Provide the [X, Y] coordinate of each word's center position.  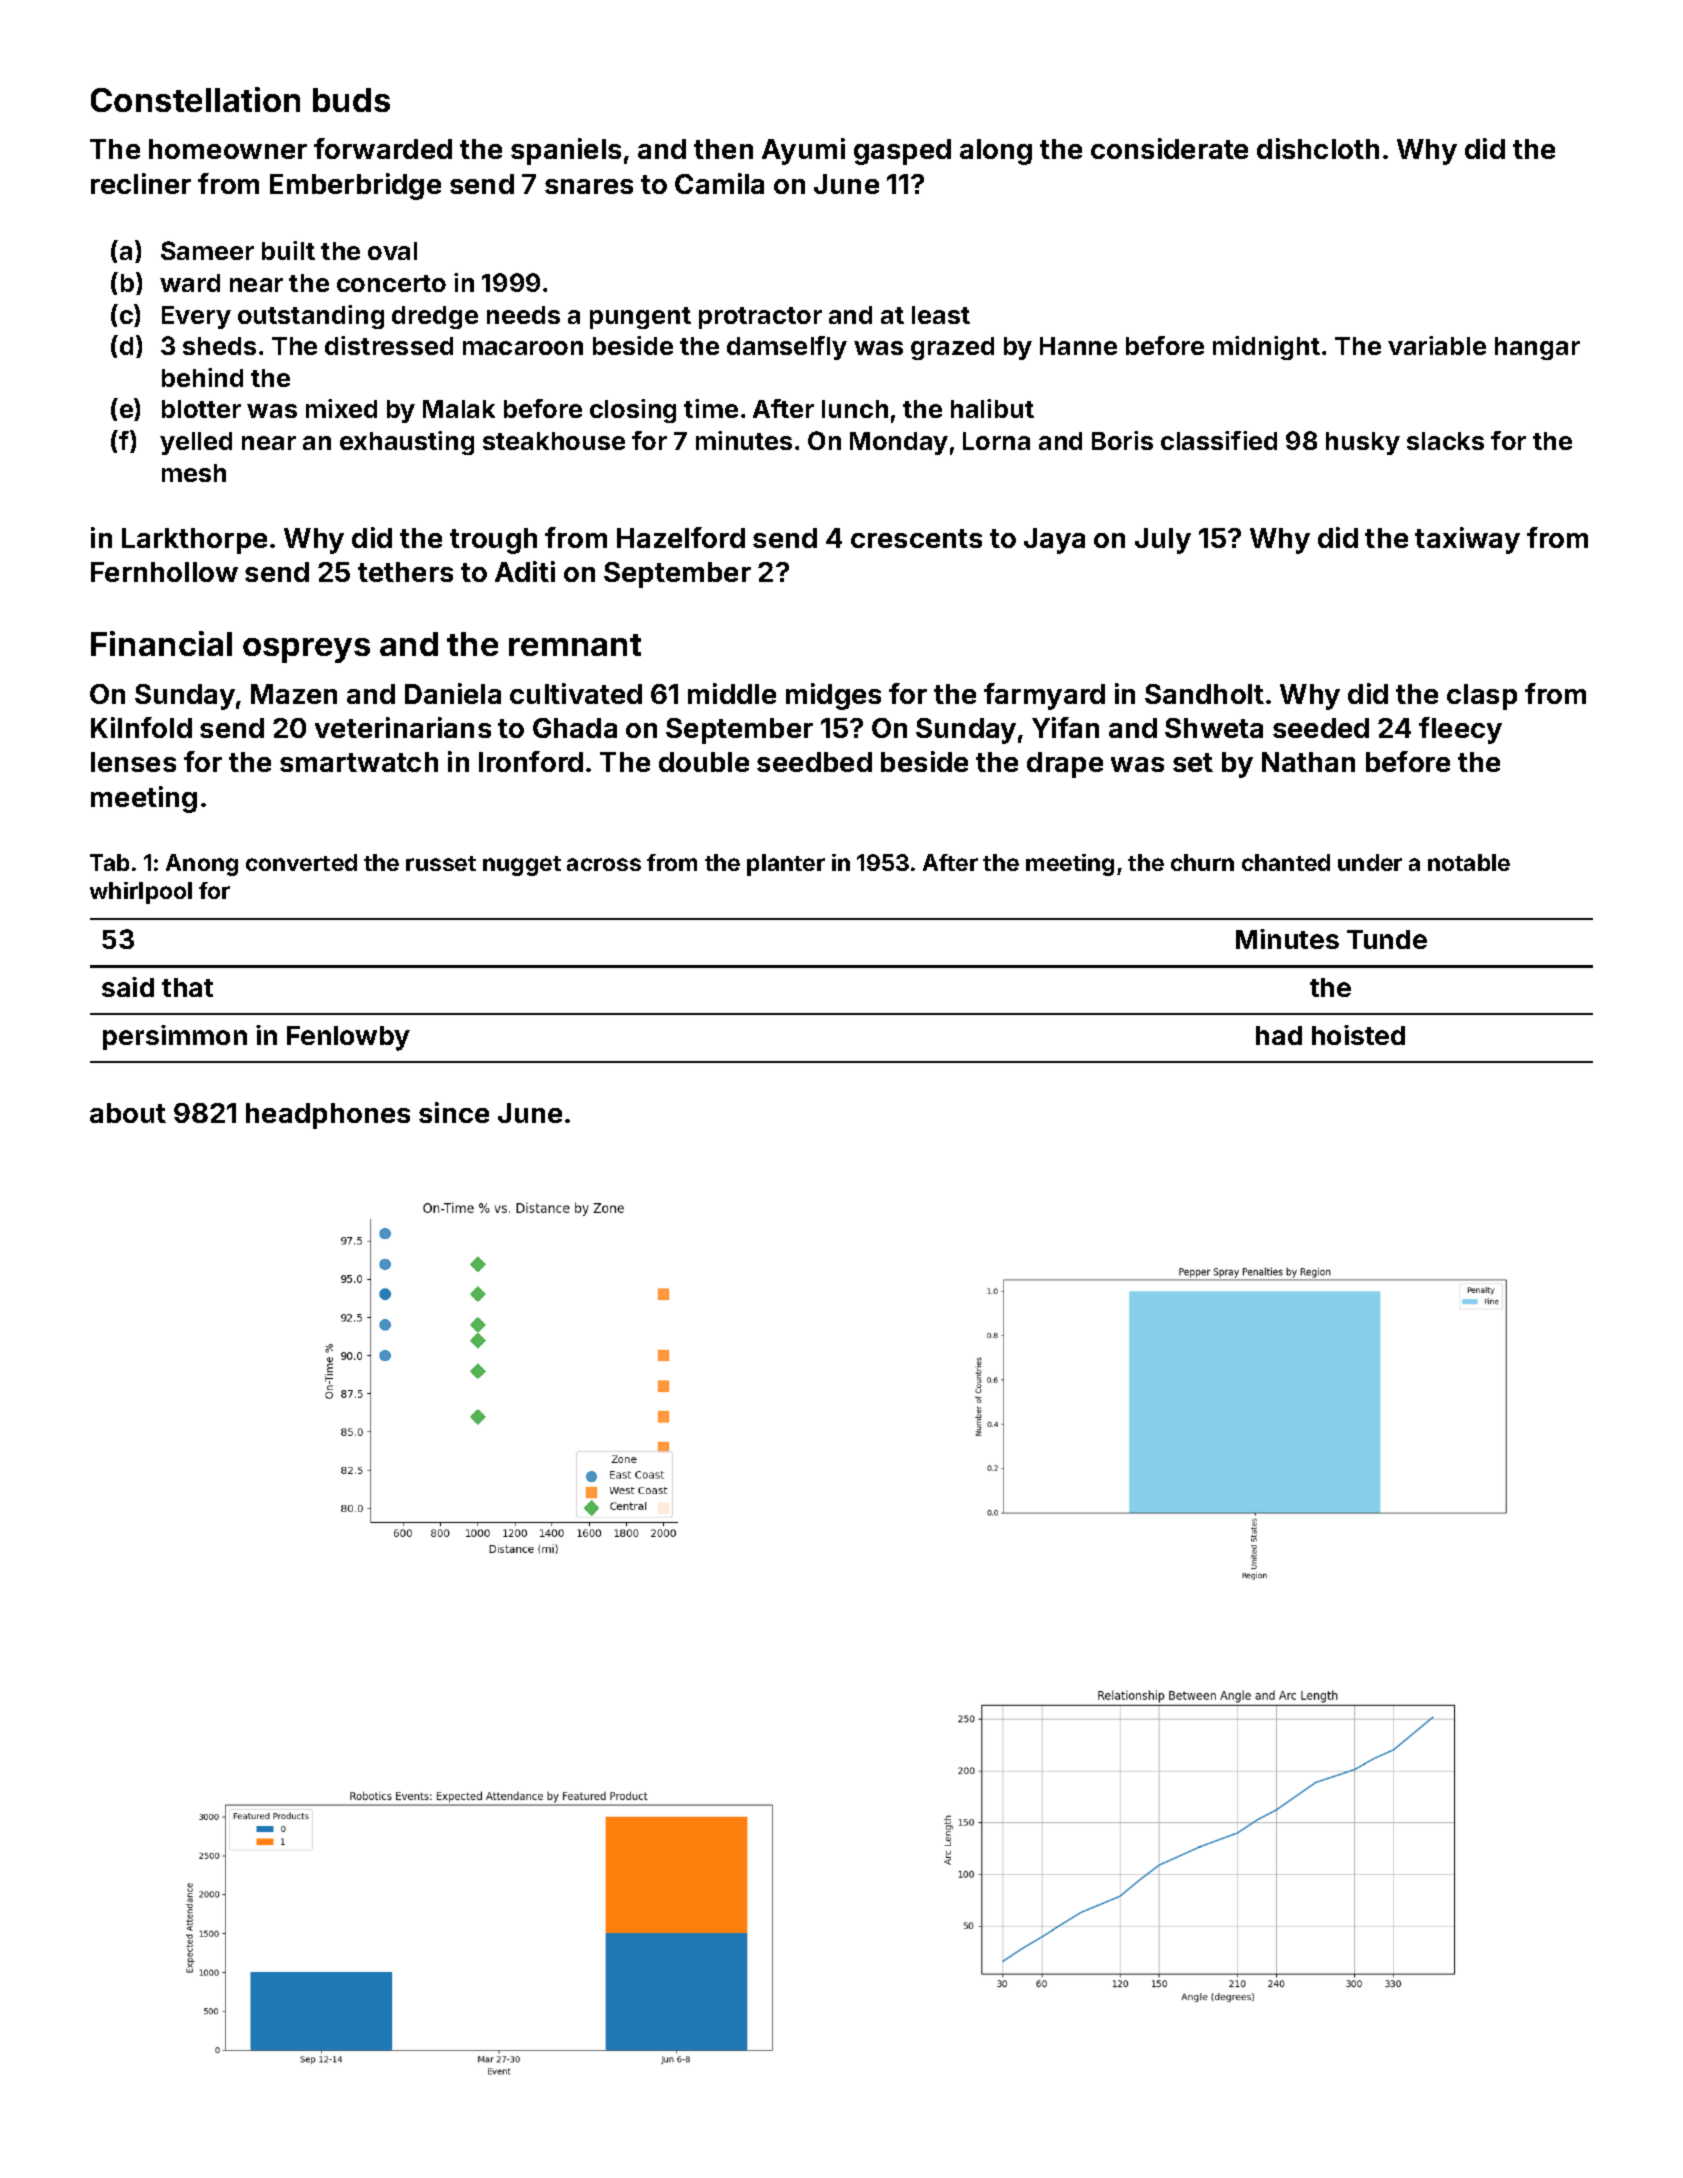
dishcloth [1318, 148]
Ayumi [803, 151]
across [604, 864]
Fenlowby [348, 1038]
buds [351, 100]
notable [1469, 862]
